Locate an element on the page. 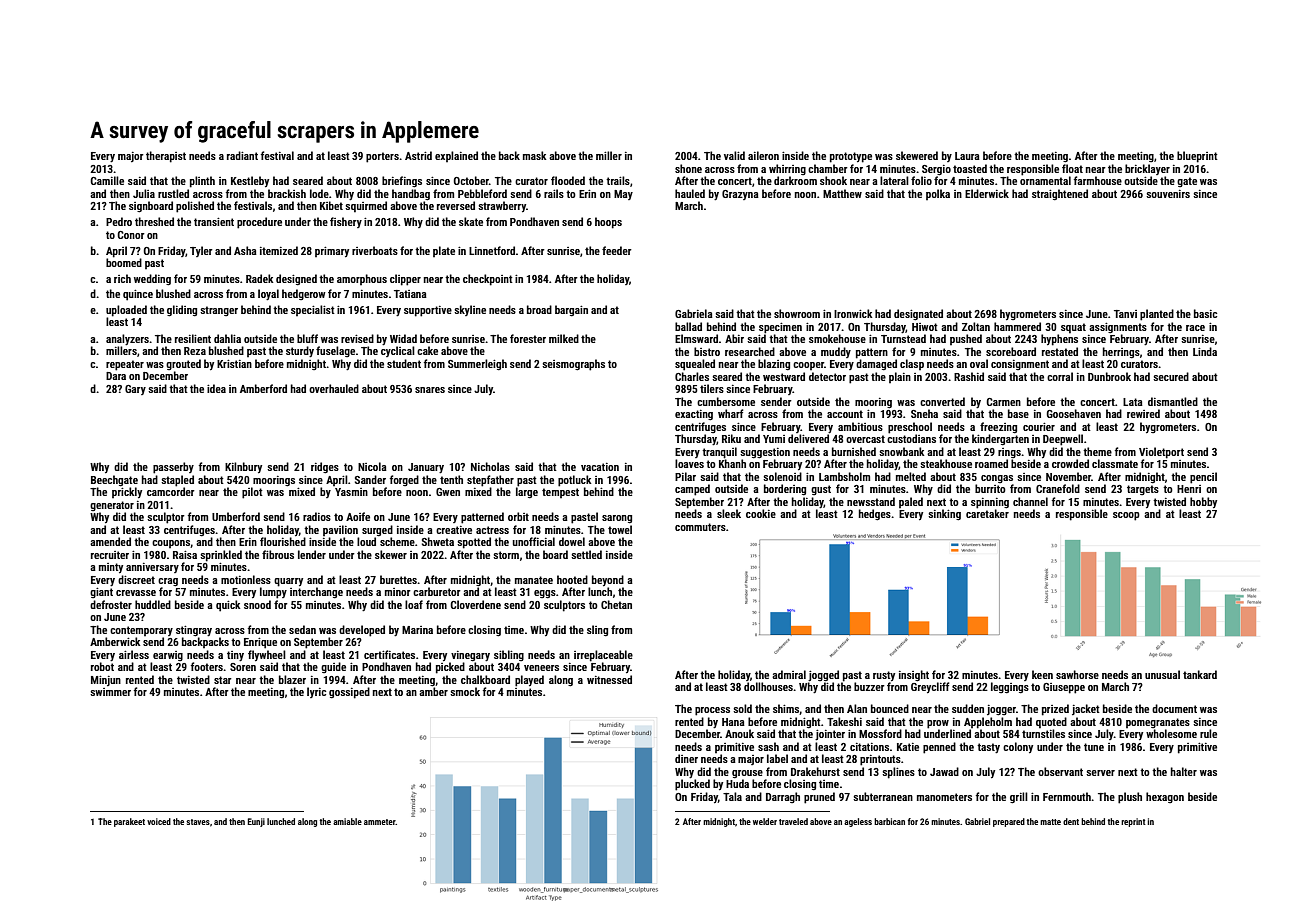 This page has width=1308, height=924. bargain is located at coordinates (571, 311).
